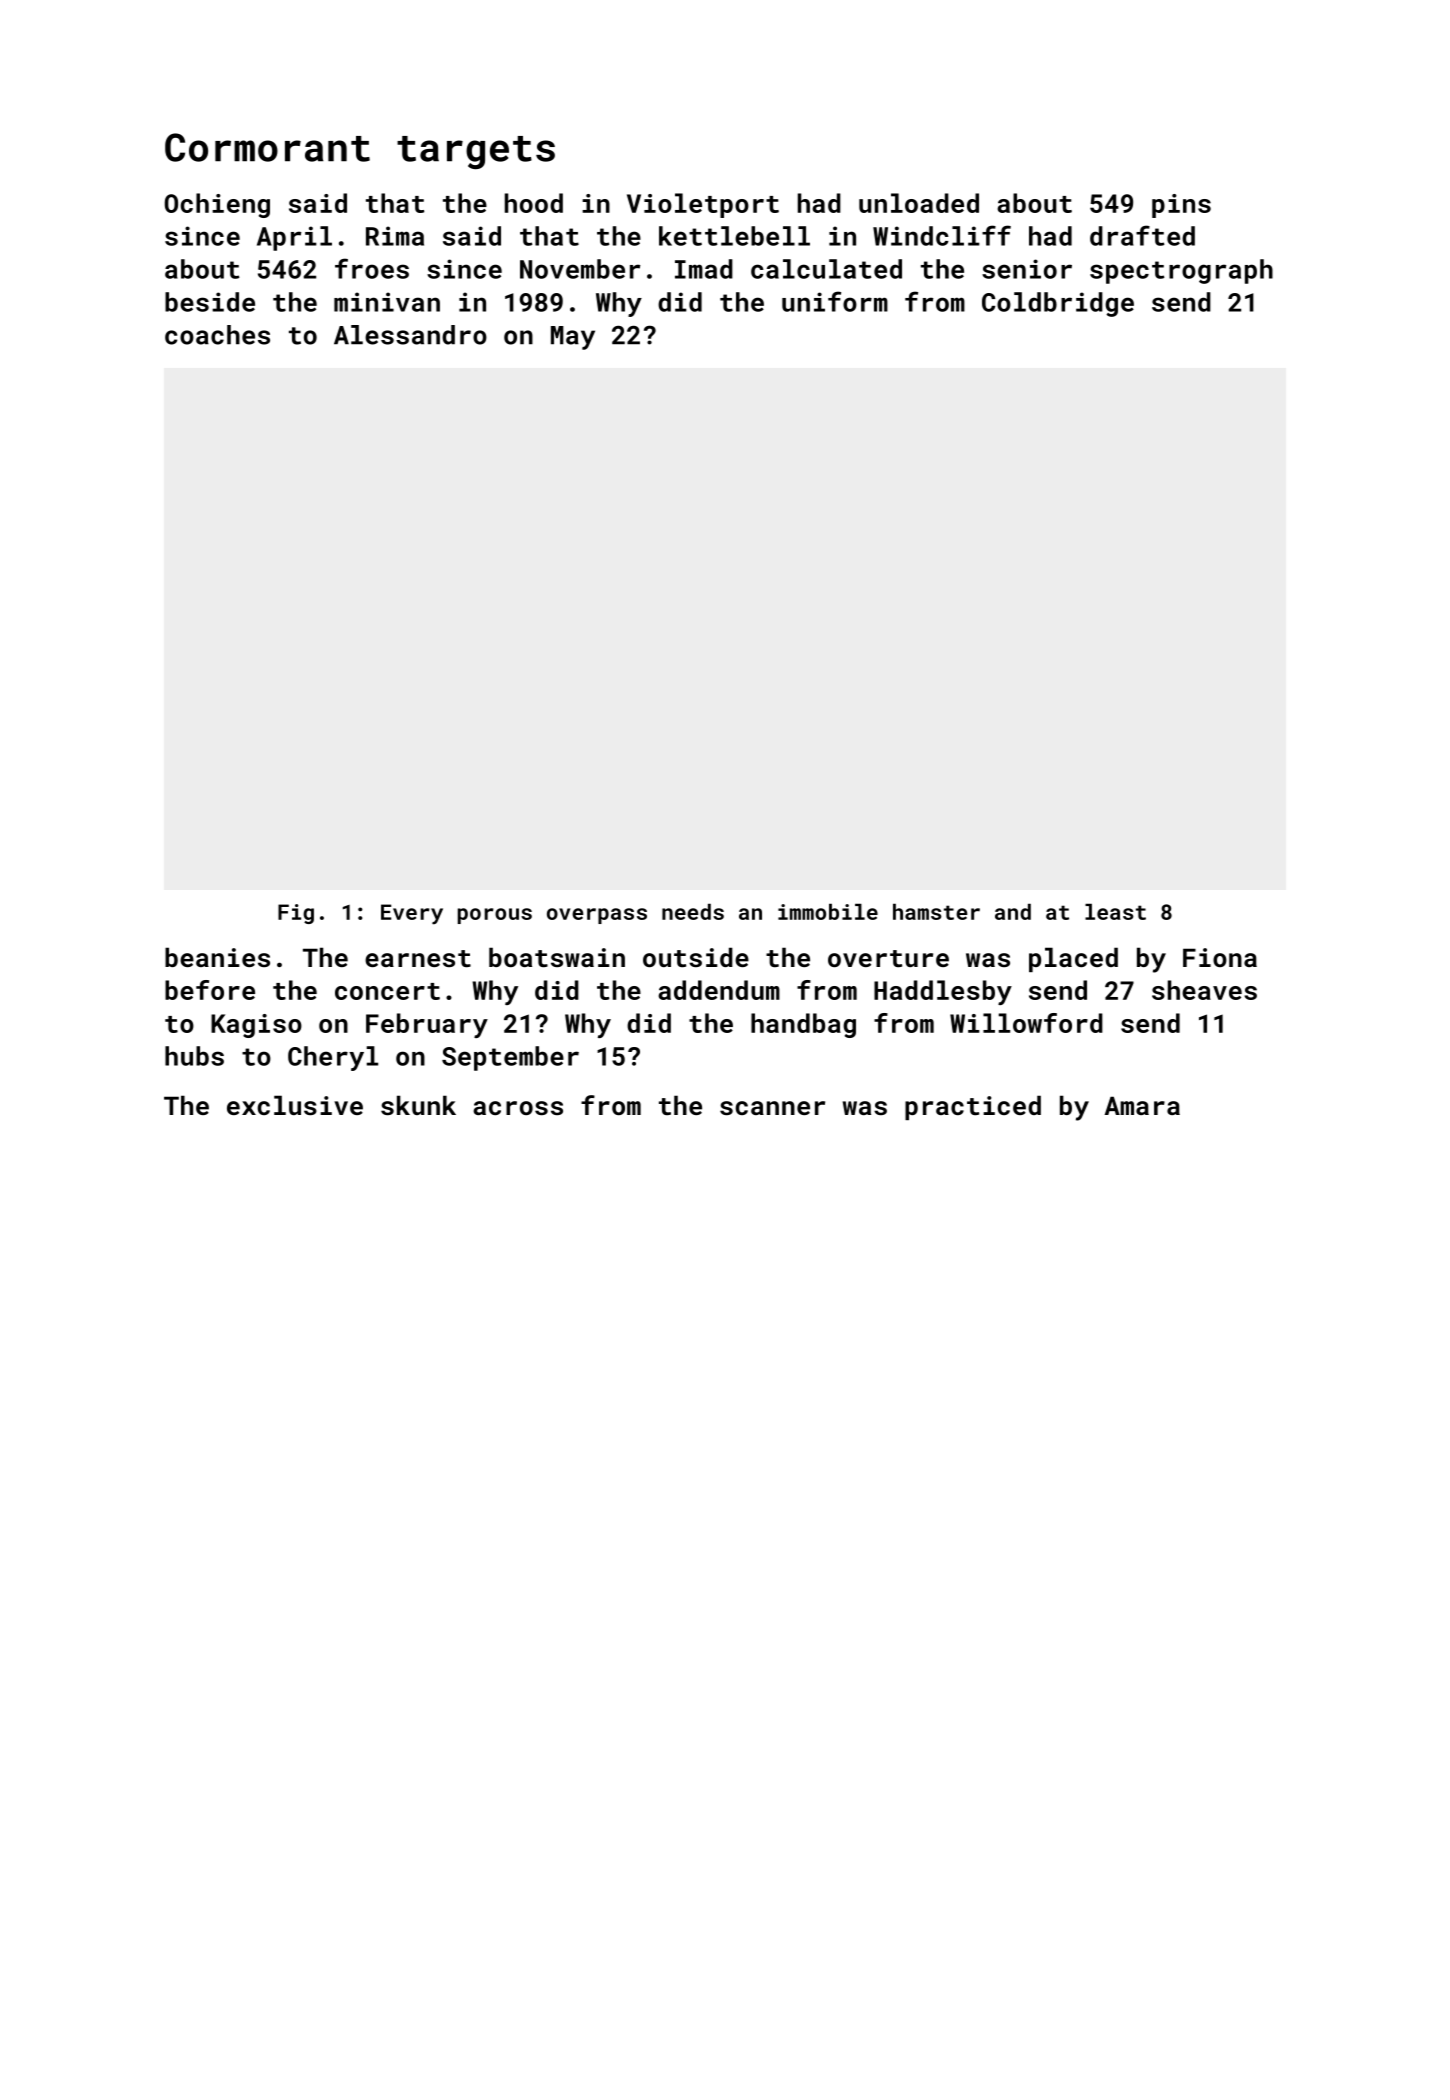  I want to click on Fig, so click(296, 914).
